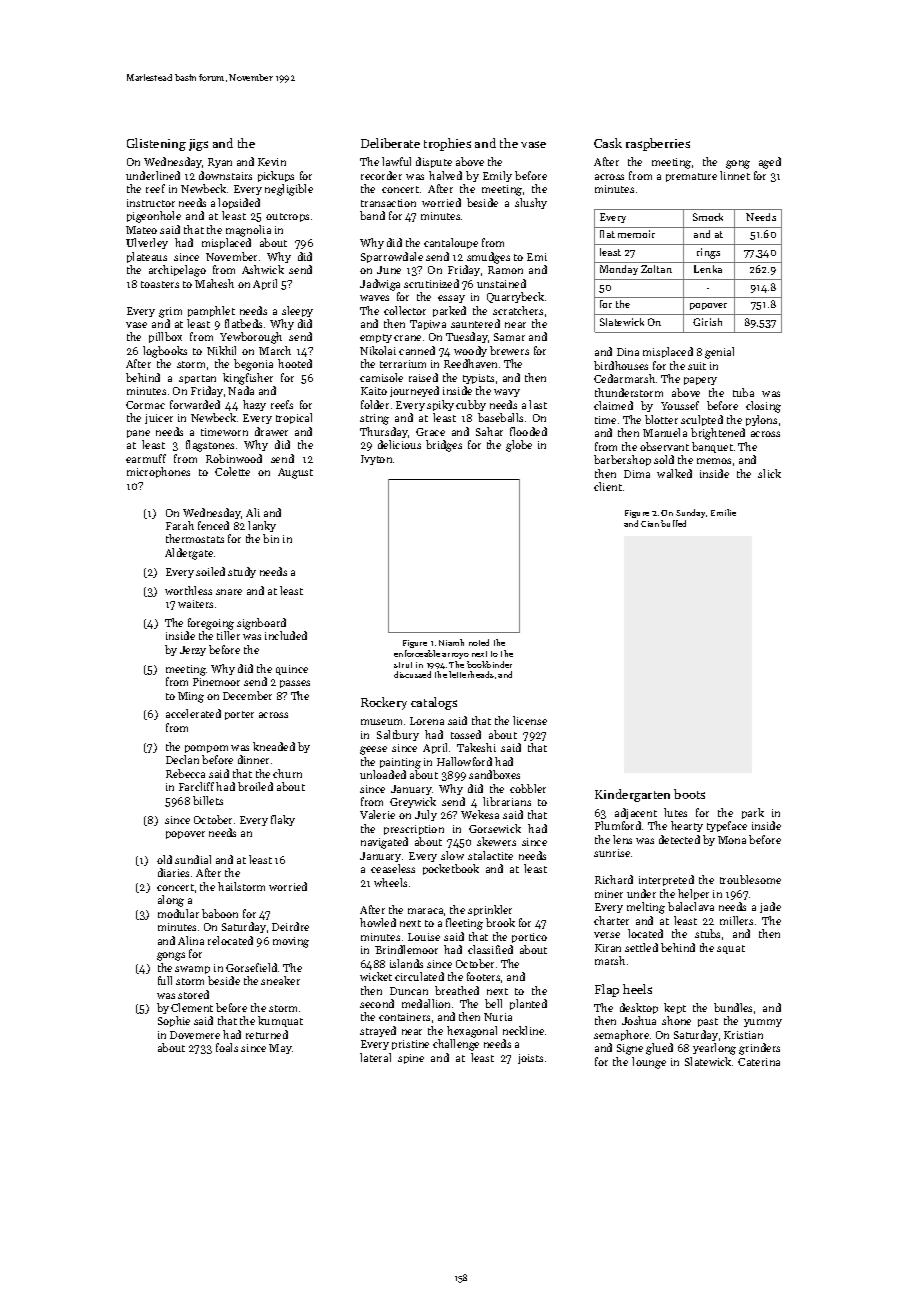 The height and width of the document is (1316, 908). What do you see at coordinates (189, 554) in the document?
I see `Aldergate` at bounding box center [189, 554].
